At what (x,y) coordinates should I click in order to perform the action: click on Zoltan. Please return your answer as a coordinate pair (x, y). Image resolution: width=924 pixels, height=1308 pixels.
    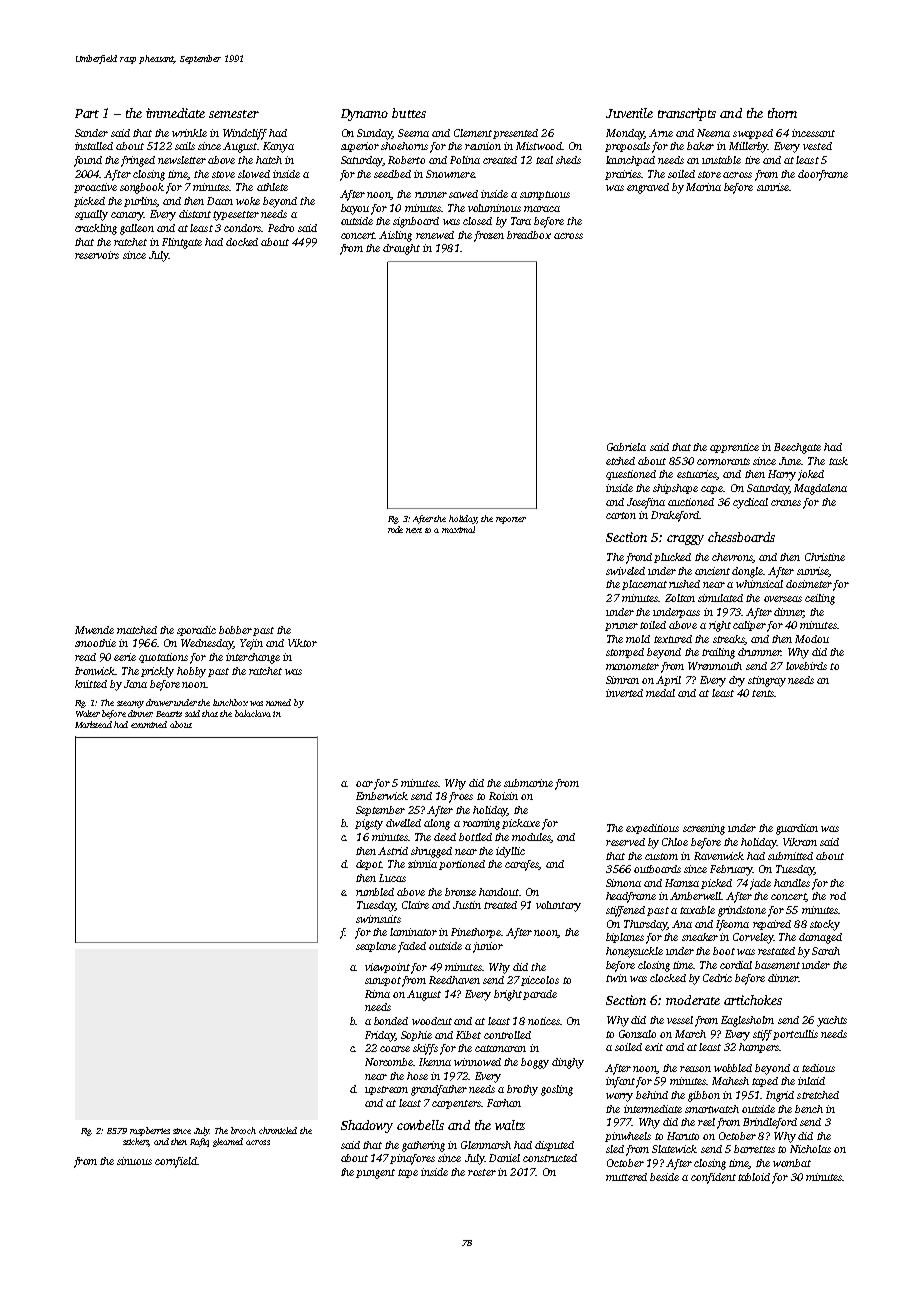
    Looking at the image, I should click on (680, 598).
